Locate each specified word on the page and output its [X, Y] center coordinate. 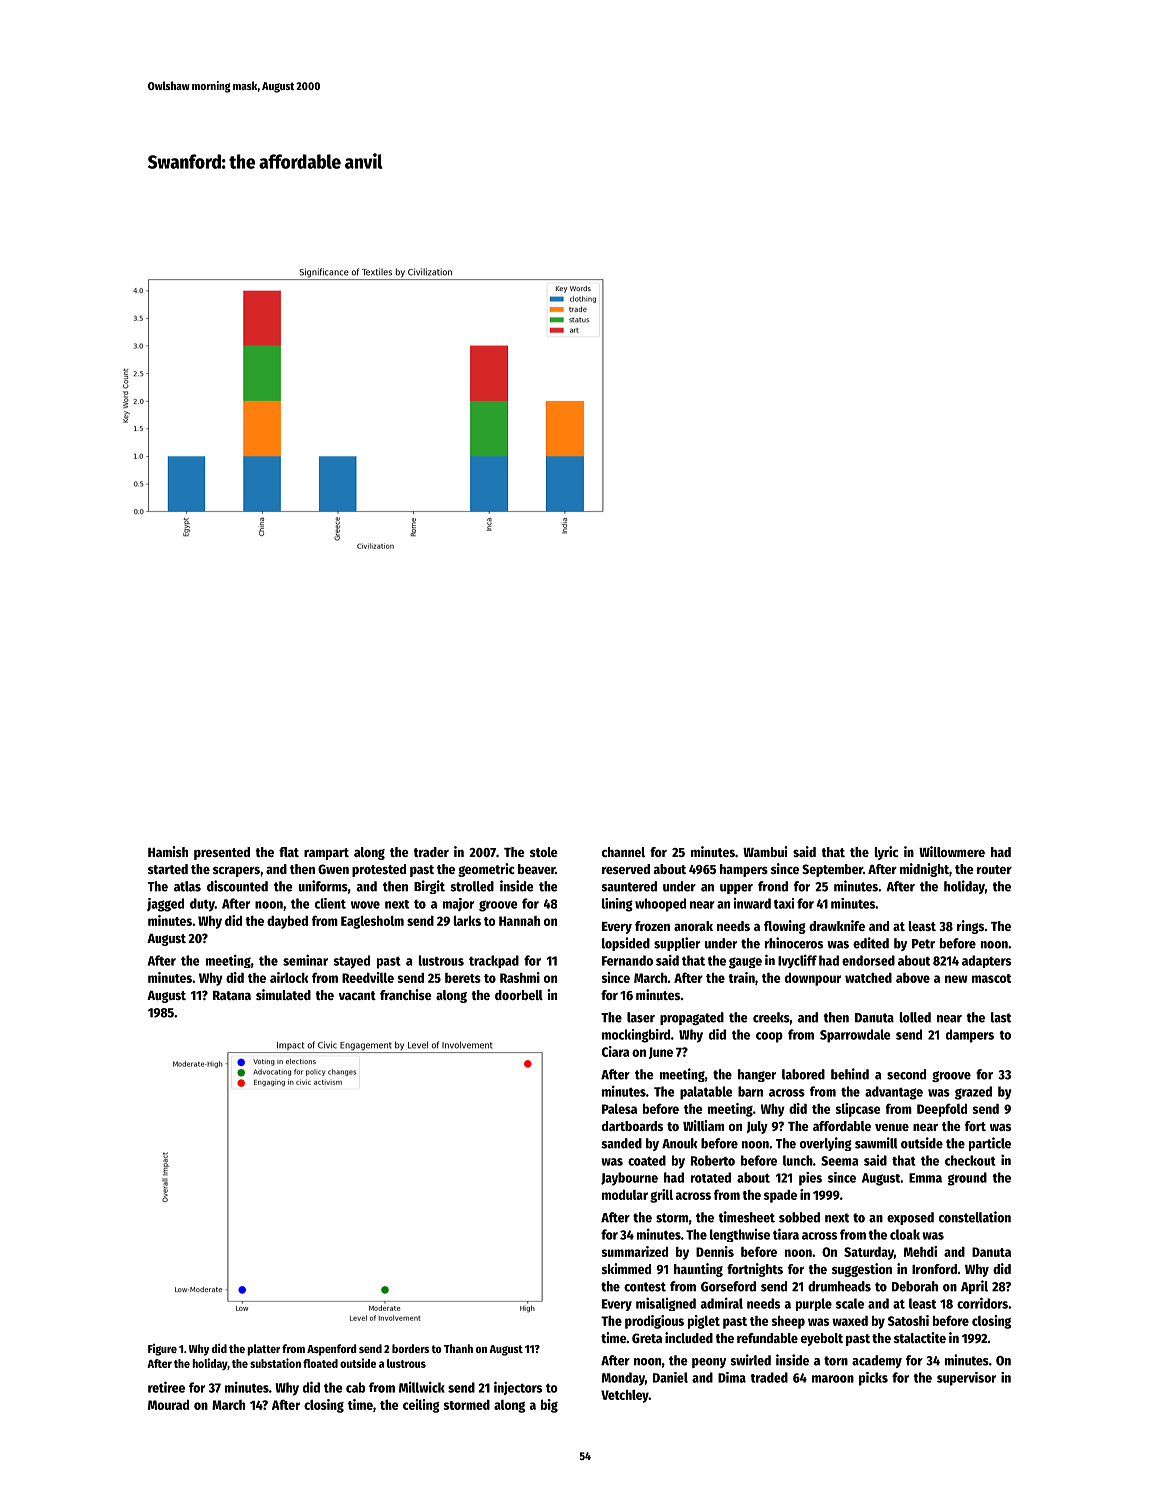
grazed [973, 1093]
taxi [783, 903]
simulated [283, 994]
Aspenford [332, 1350]
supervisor [966, 1379]
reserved [626, 869]
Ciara [615, 1051]
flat [289, 852]
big [549, 1406]
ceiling [421, 1406]
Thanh [458, 1348]
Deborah [915, 1286]
